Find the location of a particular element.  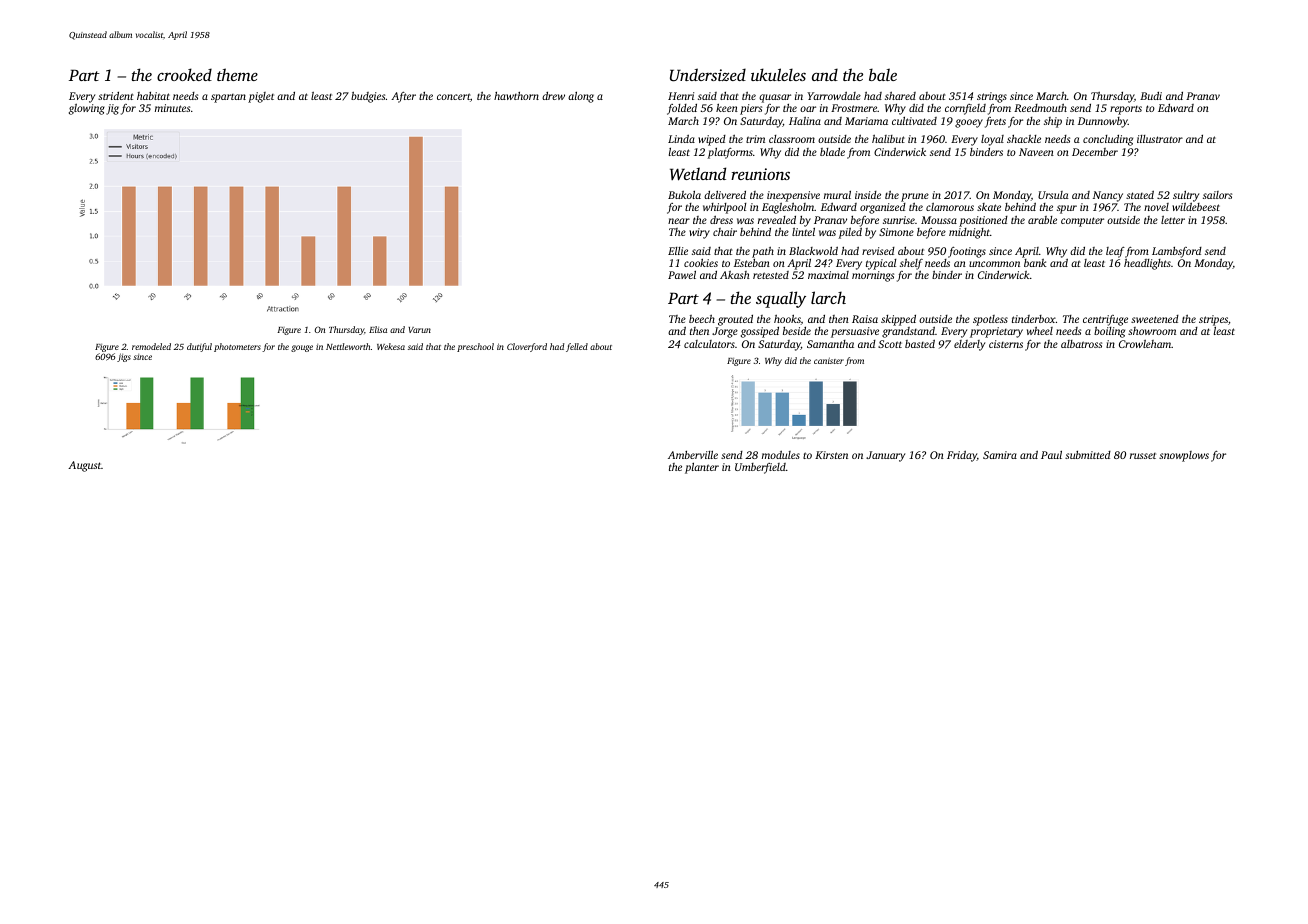

Budi is located at coordinates (1151, 96).
